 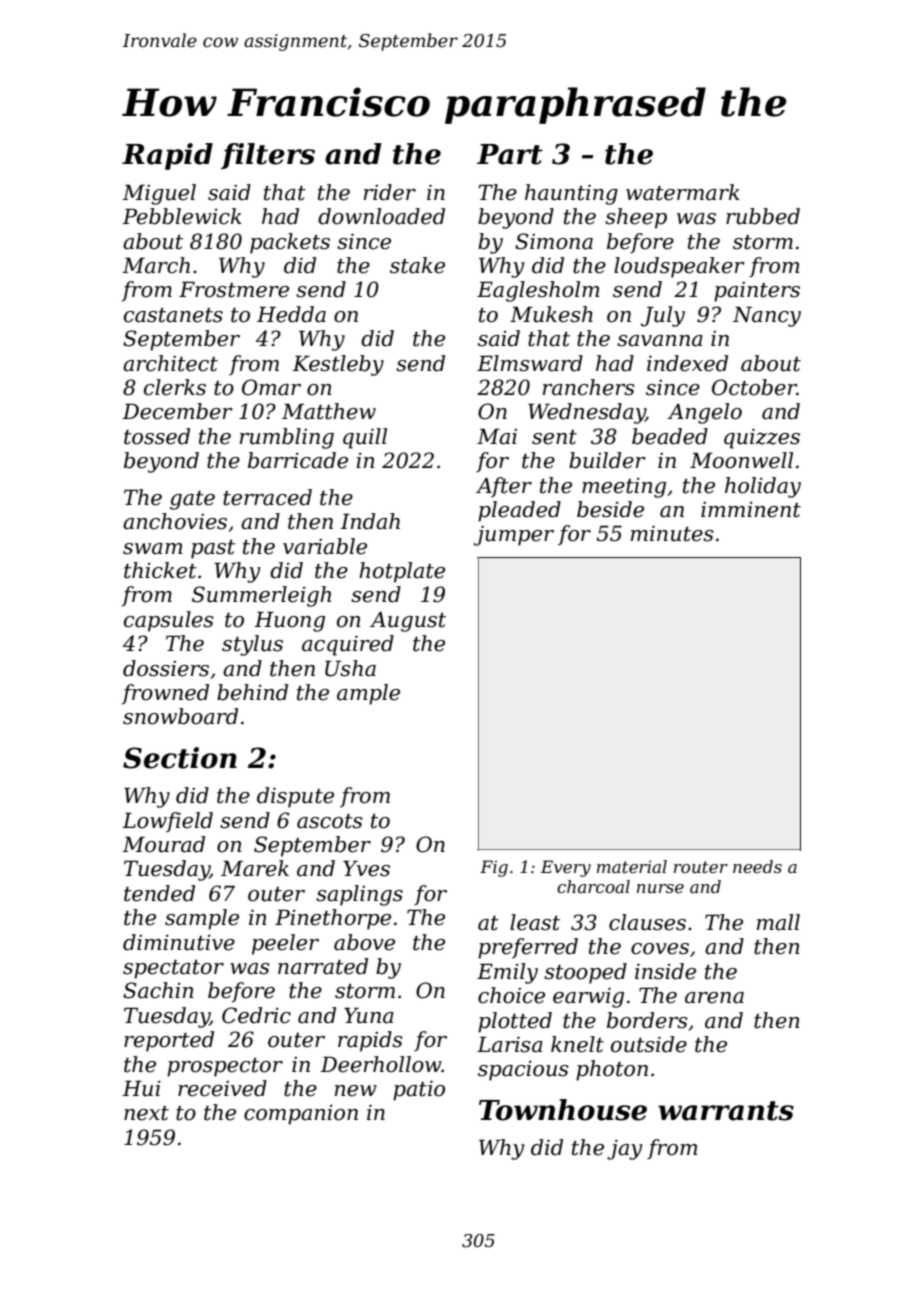 What do you see at coordinates (778, 922) in the screenshot?
I see `mall` at bounding box center [778, 922].
